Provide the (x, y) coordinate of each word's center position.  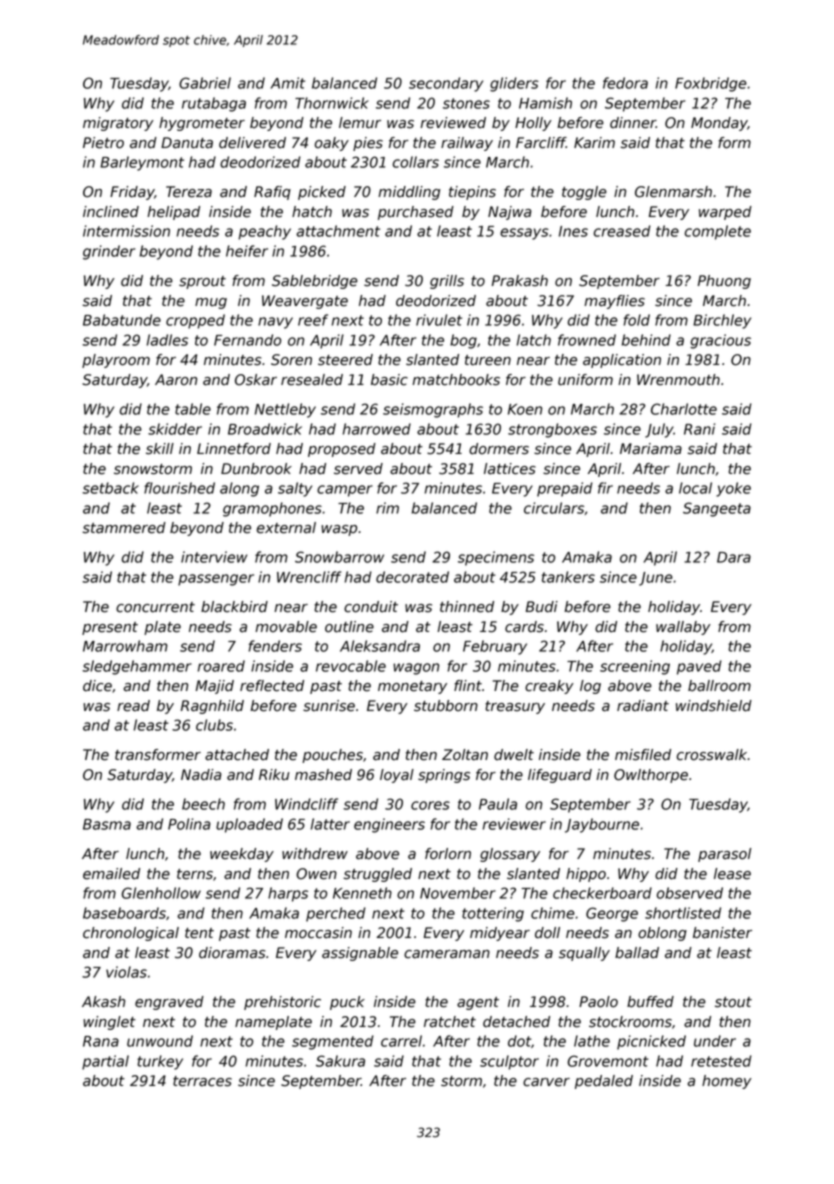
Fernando (247, 340)
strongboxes (552, 430)
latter (330, 824)
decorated (412, 577)
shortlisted (683, 913)
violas (126, 972)
